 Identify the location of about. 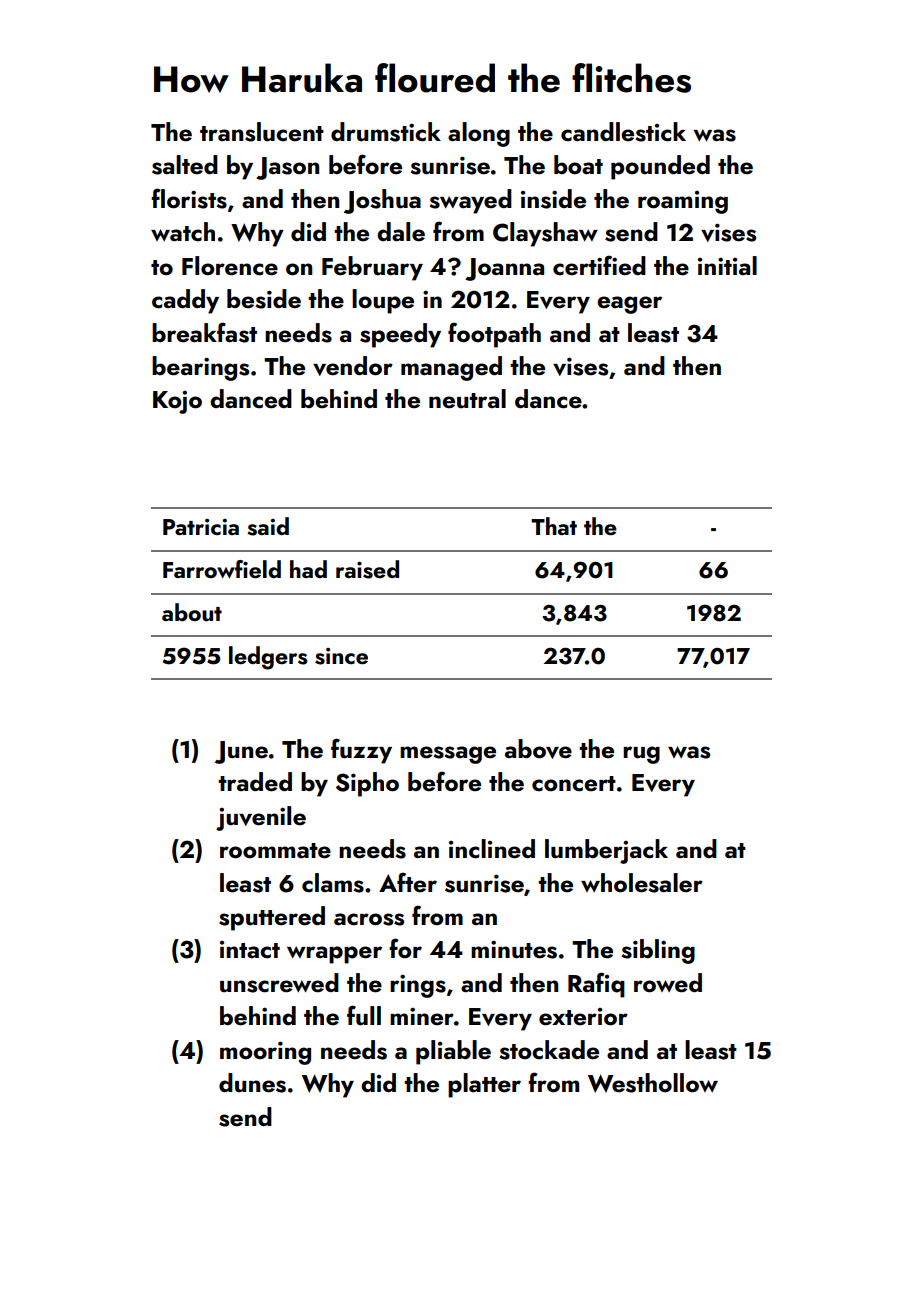
(192, 612).
